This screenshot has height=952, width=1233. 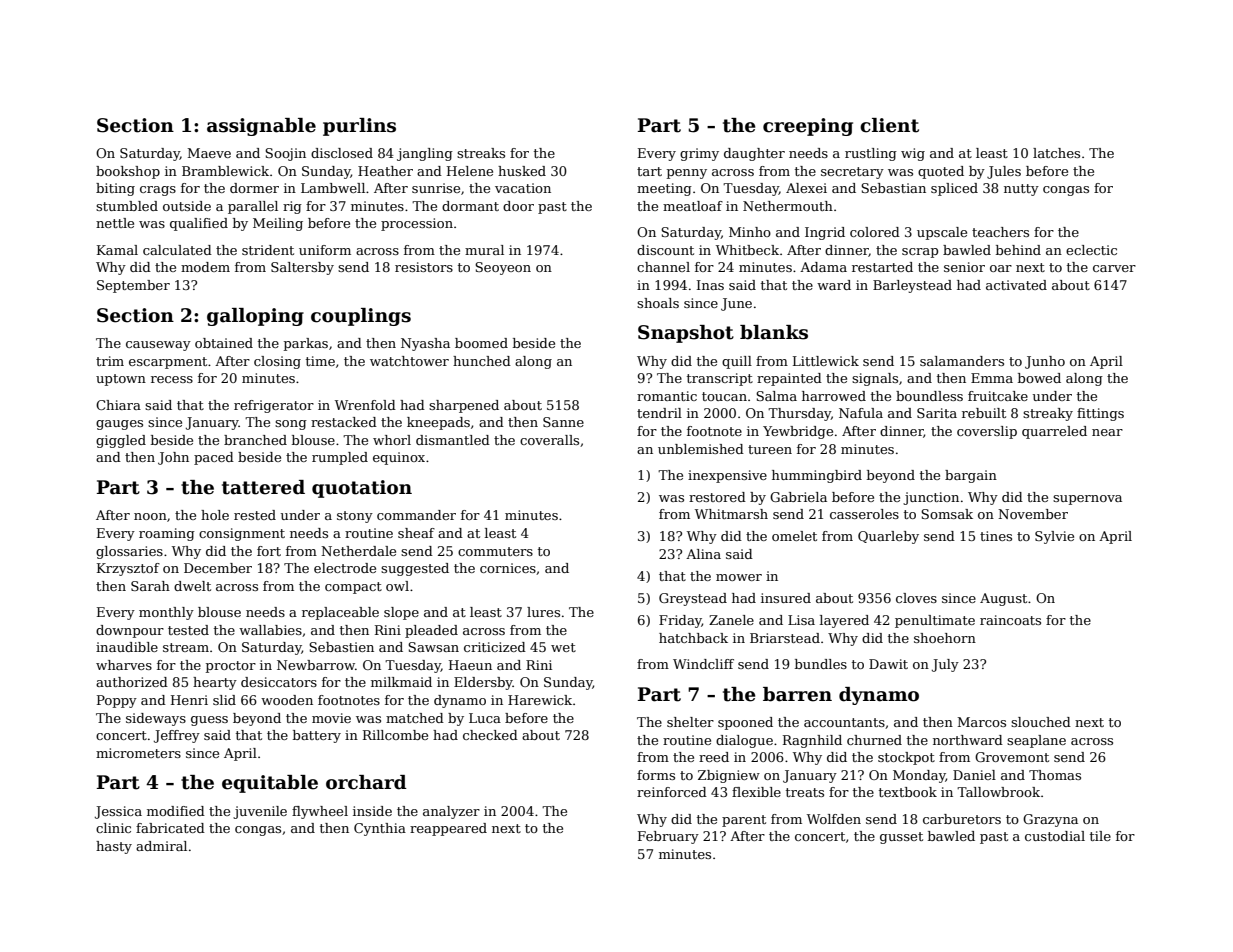 What do you see at coordinates (1087, 500) in the screenshot?
I see `supernova` at bounding box center [1087, 500].
